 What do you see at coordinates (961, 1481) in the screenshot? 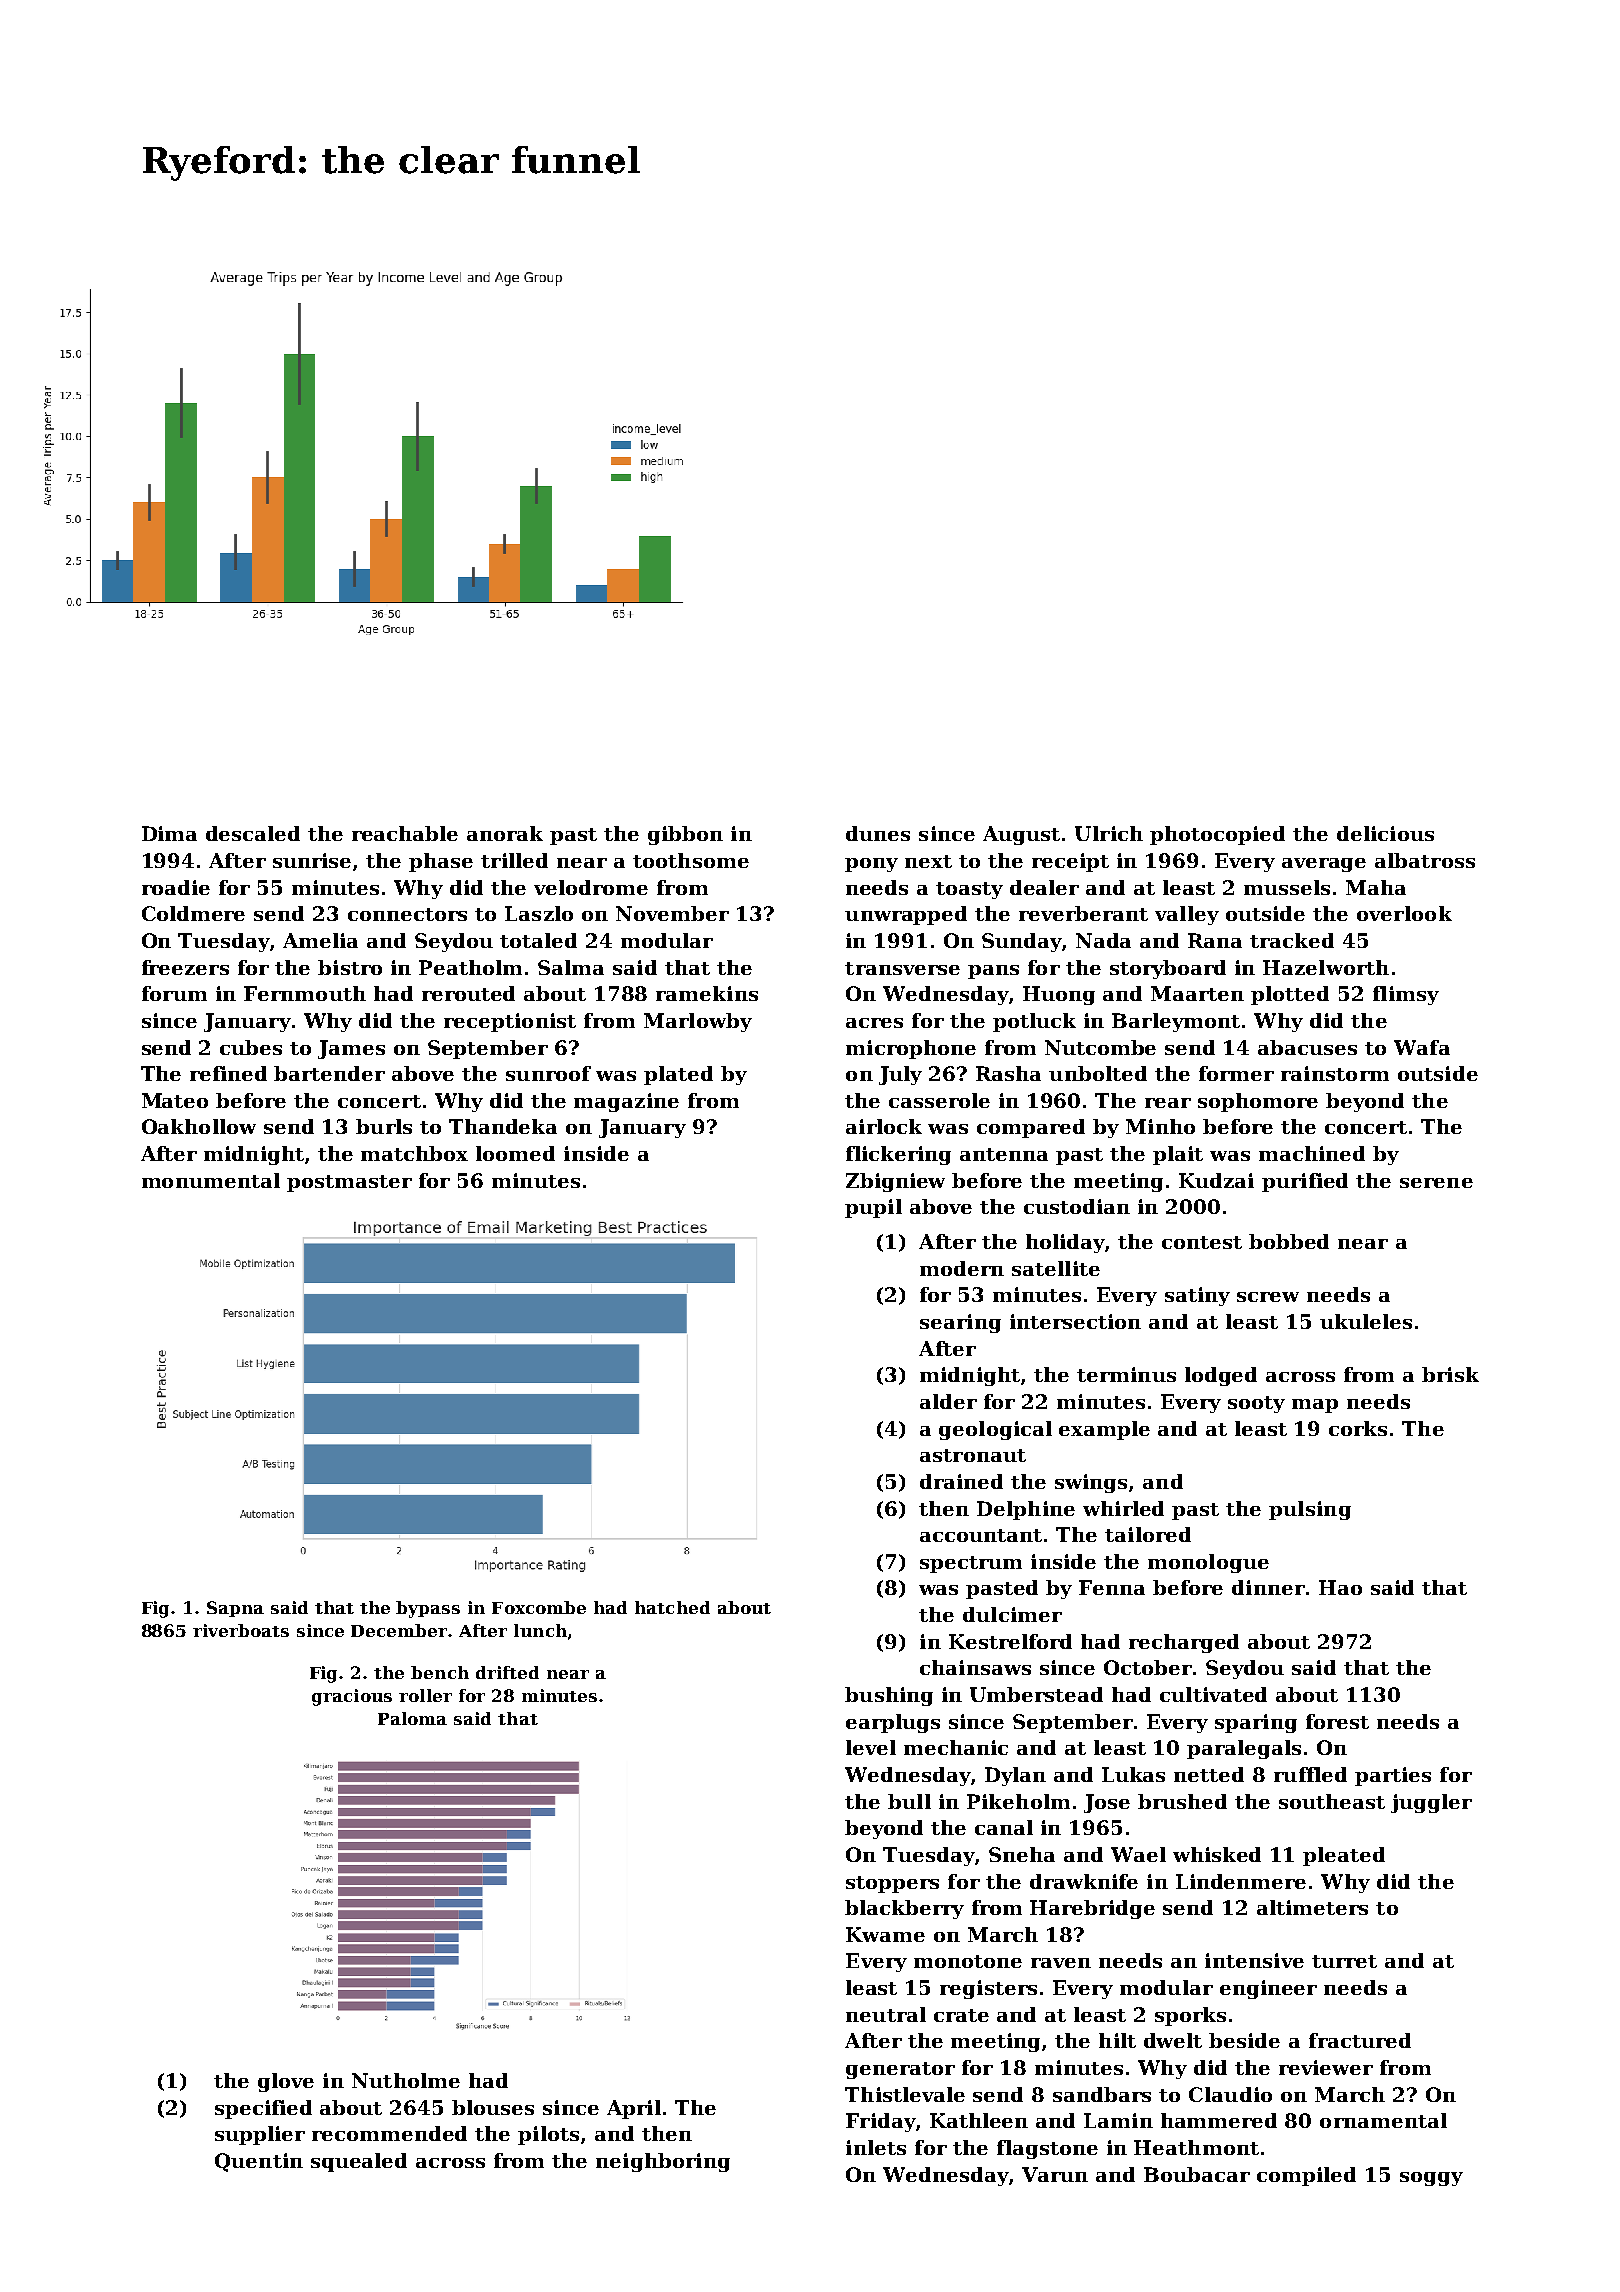
I see `drained` at bounding box center [961, 1481].
